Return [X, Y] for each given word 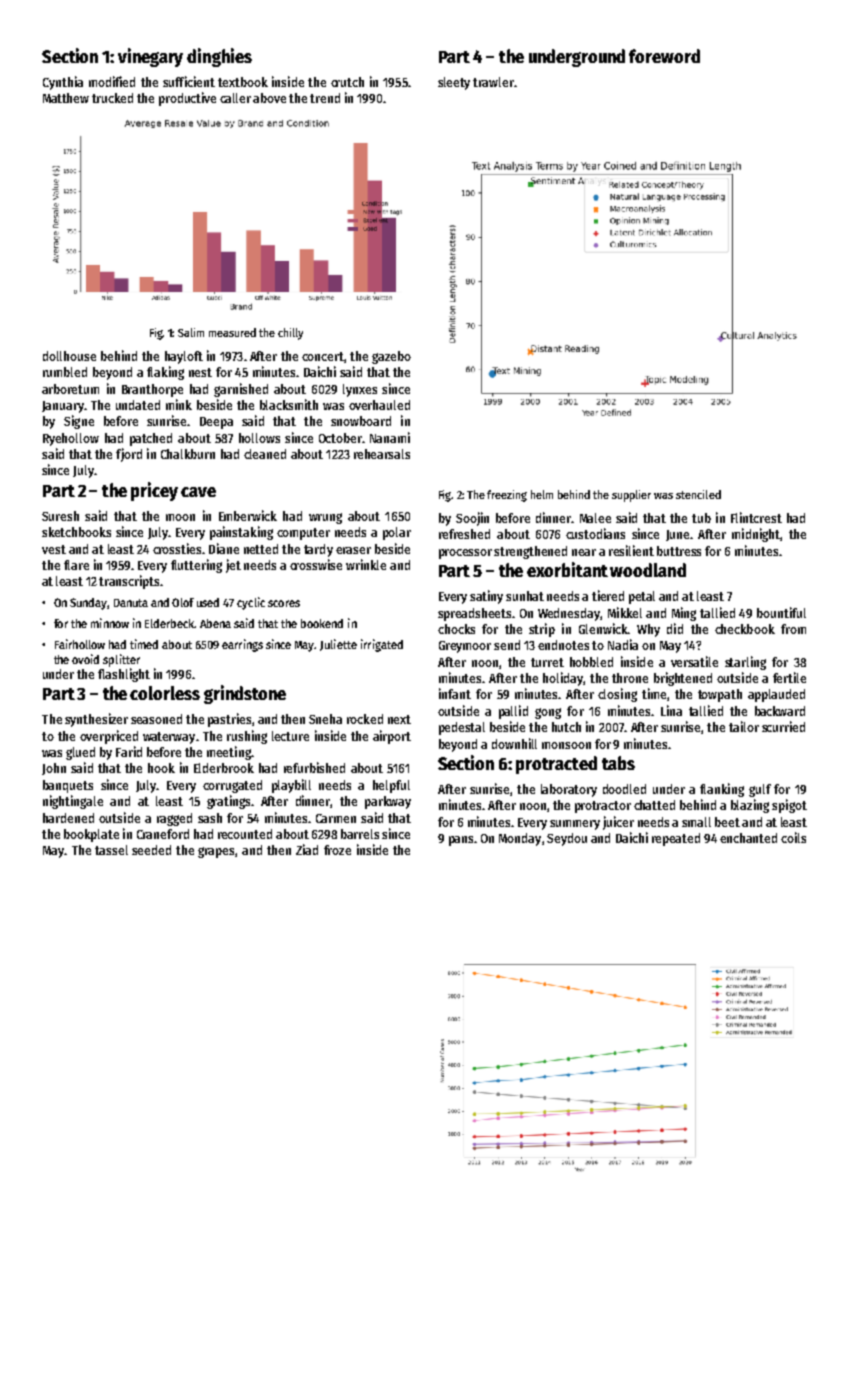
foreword [664, 56]
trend [325, 98]
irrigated [382, 645]
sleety [454, 83]
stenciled [698, 494]
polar [397, 533]
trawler [493, 82]
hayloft [184, 357]
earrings [242, 645]
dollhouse [69, 356]
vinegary [150, 57]
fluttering [196, 566]
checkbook [745, 629]
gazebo [391, 357]
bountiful [781, 612]
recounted [245, 834]
